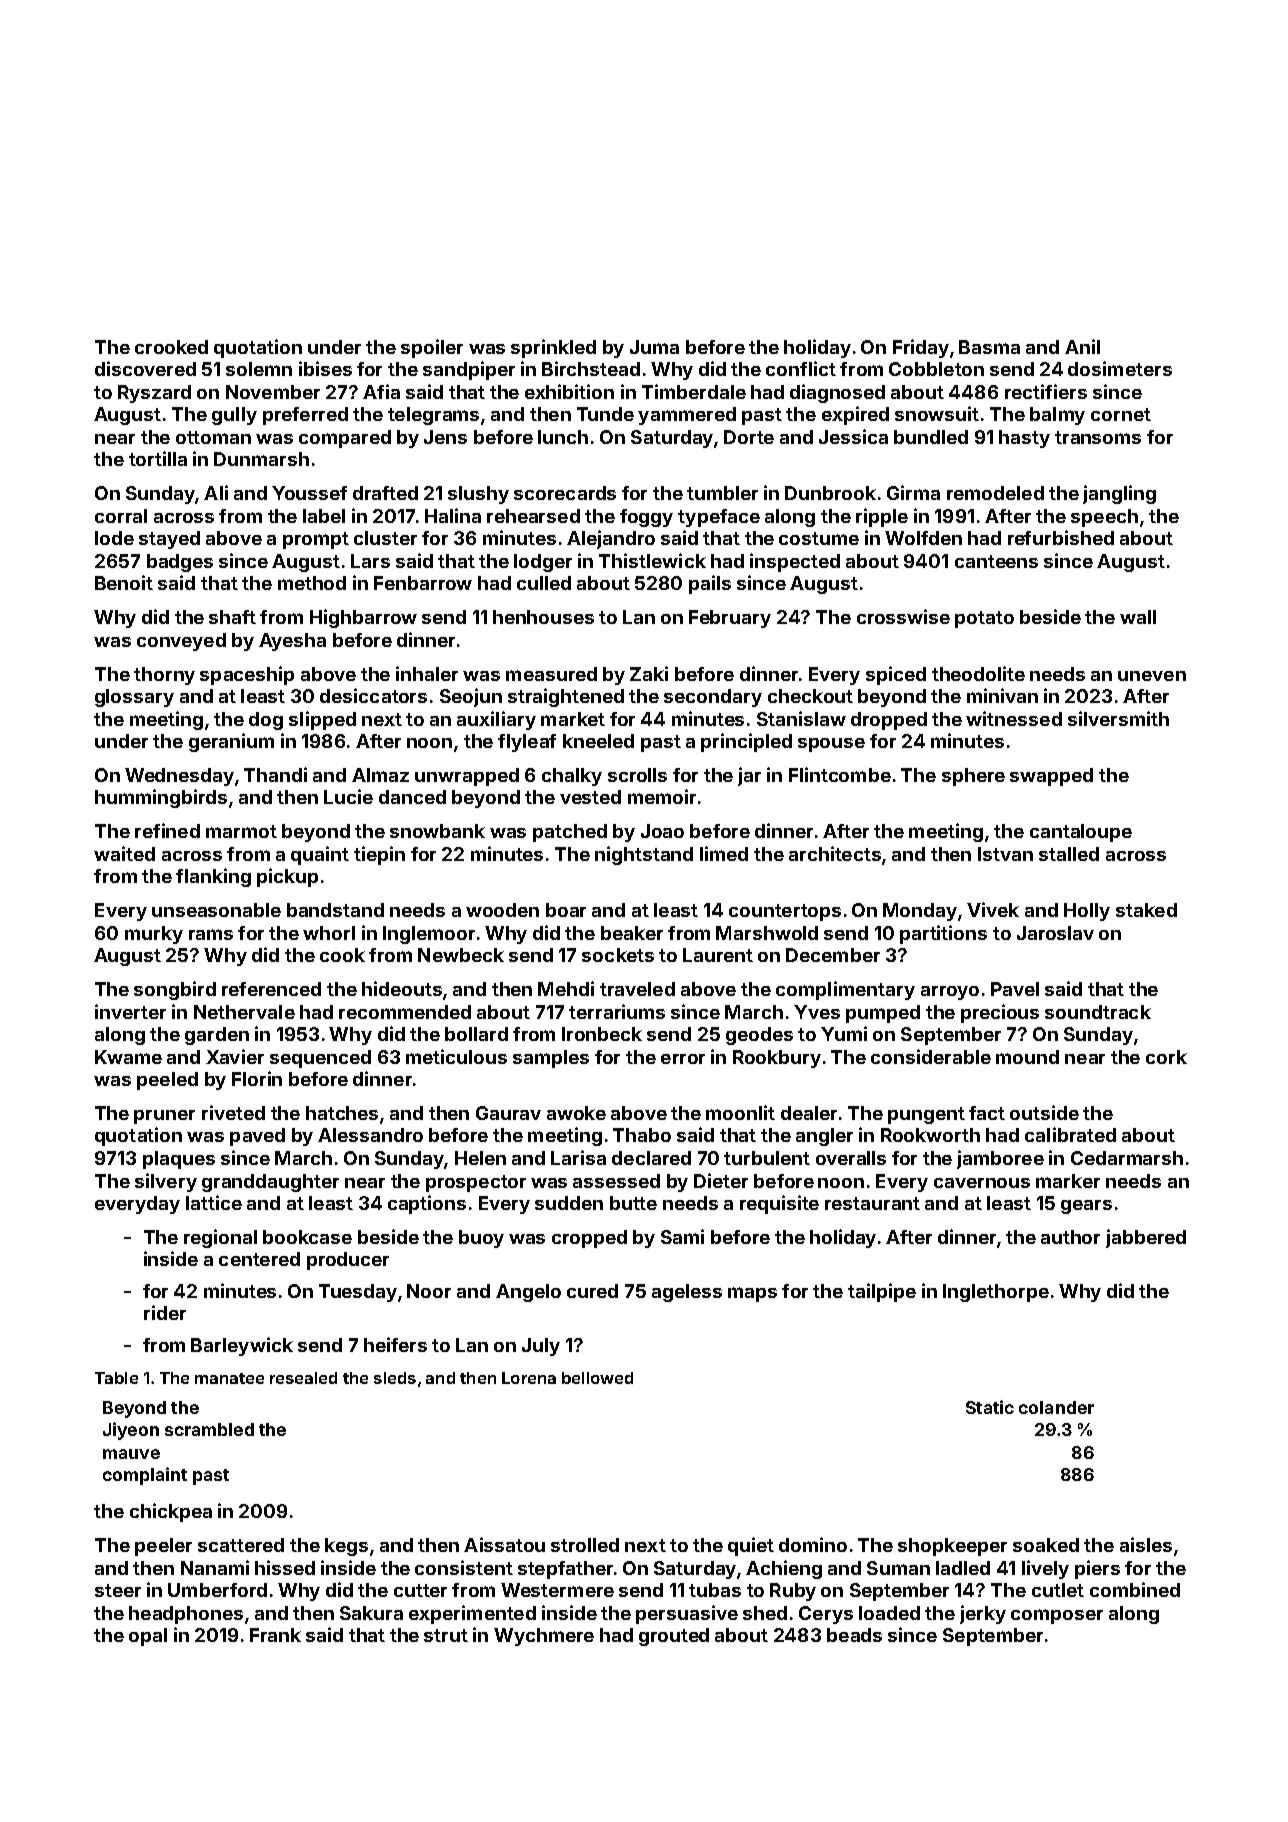 The height and width of the document is (1822, 1288). What do you see at coordinates (851, 1158) in the document?
I see `overalls` at bounding box center [851, 1158].
